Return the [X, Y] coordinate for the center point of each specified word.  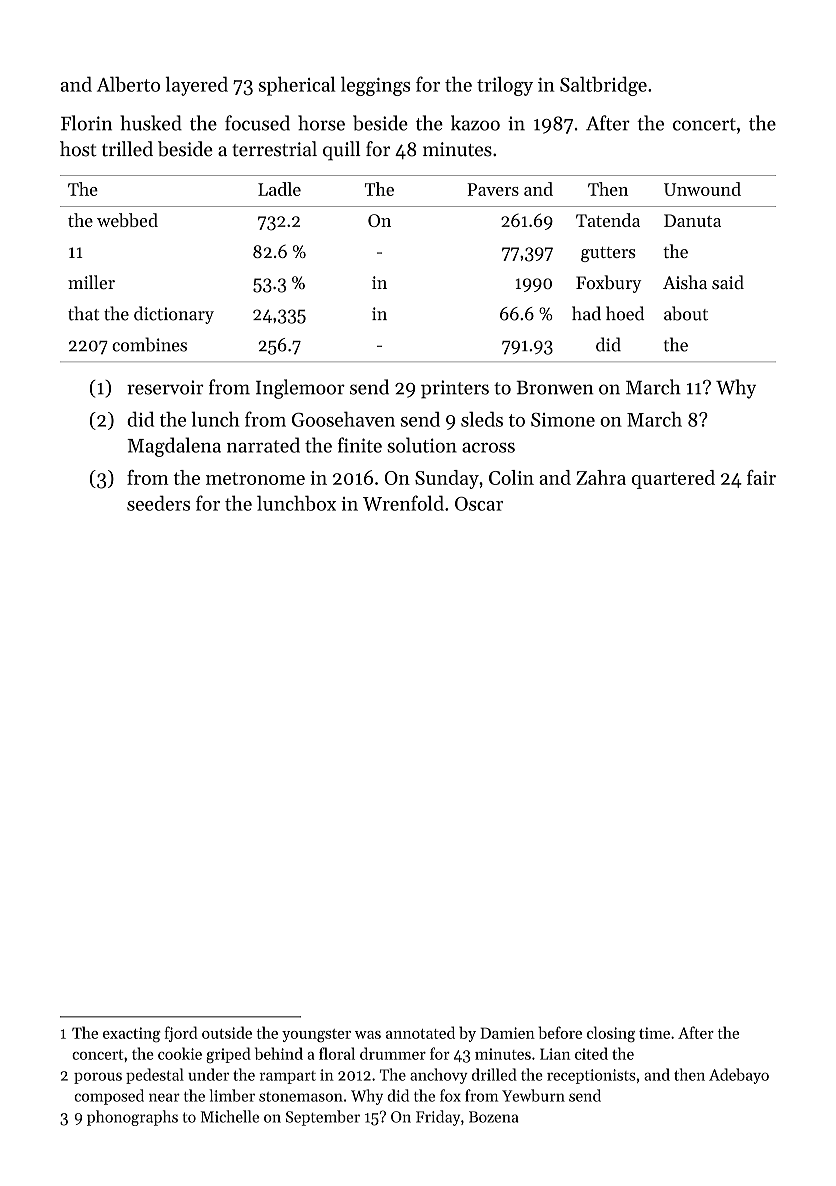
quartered [673, 479]
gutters [608, 254]
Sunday [447, 479]
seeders [158, 503]
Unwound [702, 189]
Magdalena [174, 447]
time [654, 1033]
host [78, 149]
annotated [420, 1032]
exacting [132, 1035]
